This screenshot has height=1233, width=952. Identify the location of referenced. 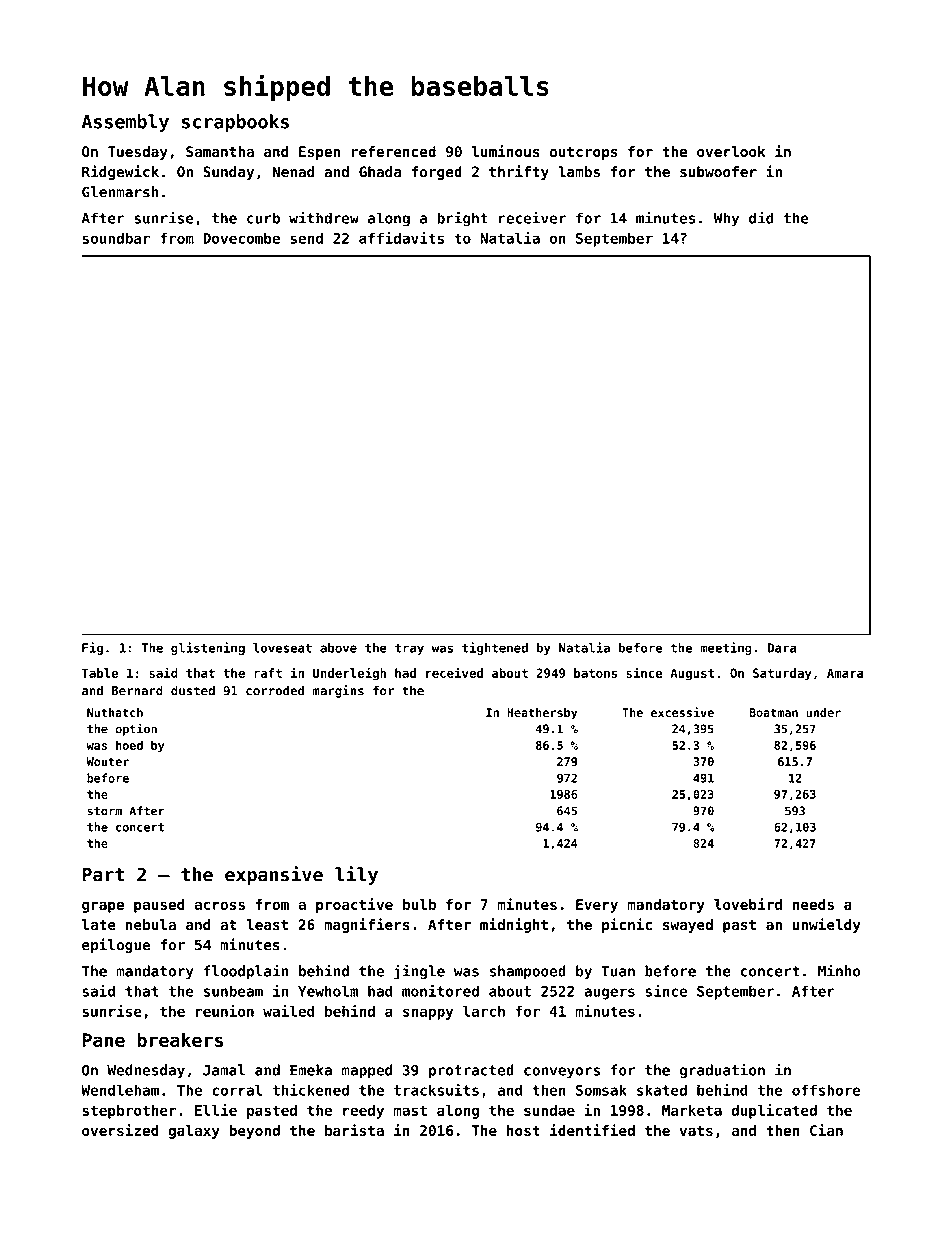
(394, 151).
